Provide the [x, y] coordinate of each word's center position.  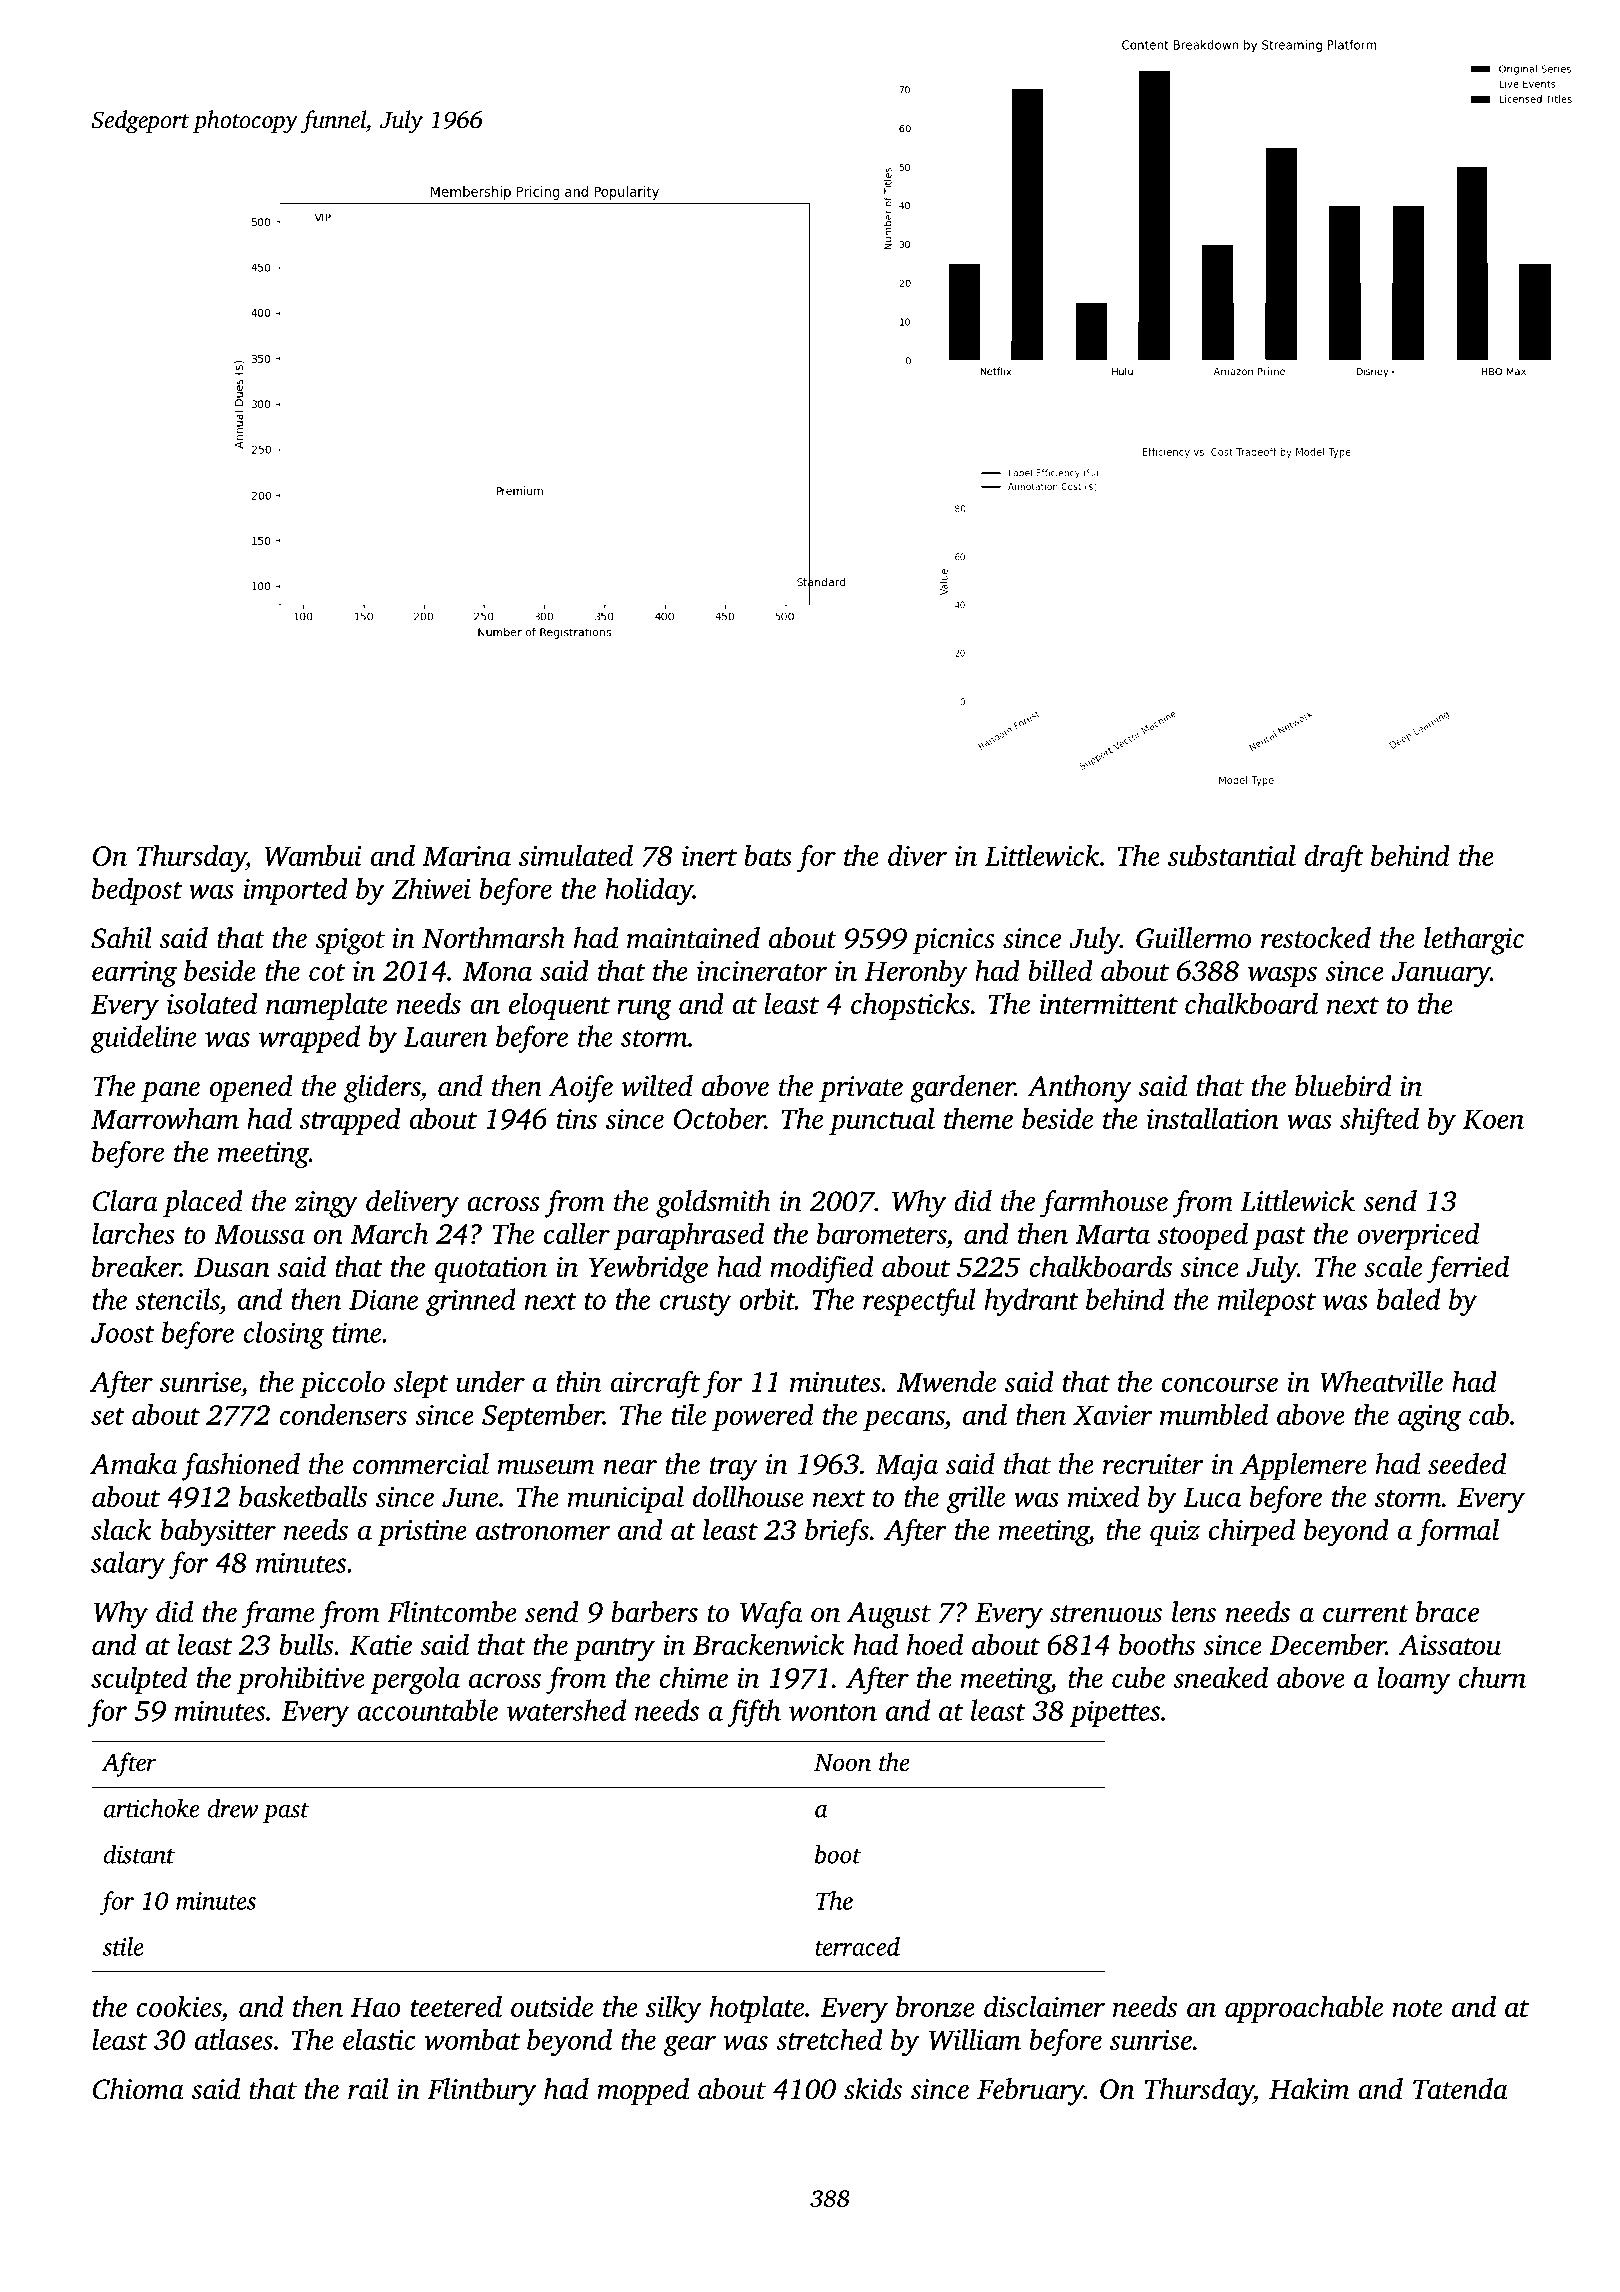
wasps [1282, 976]
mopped [643, 2091]
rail [368, 2089]
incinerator [762, 971]
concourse [1220, 1384]
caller [577, 1233]
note [1417, 2008]
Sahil [121, 938]
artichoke [151, 1808]
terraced [857, 1946]
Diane [383, 1299]
